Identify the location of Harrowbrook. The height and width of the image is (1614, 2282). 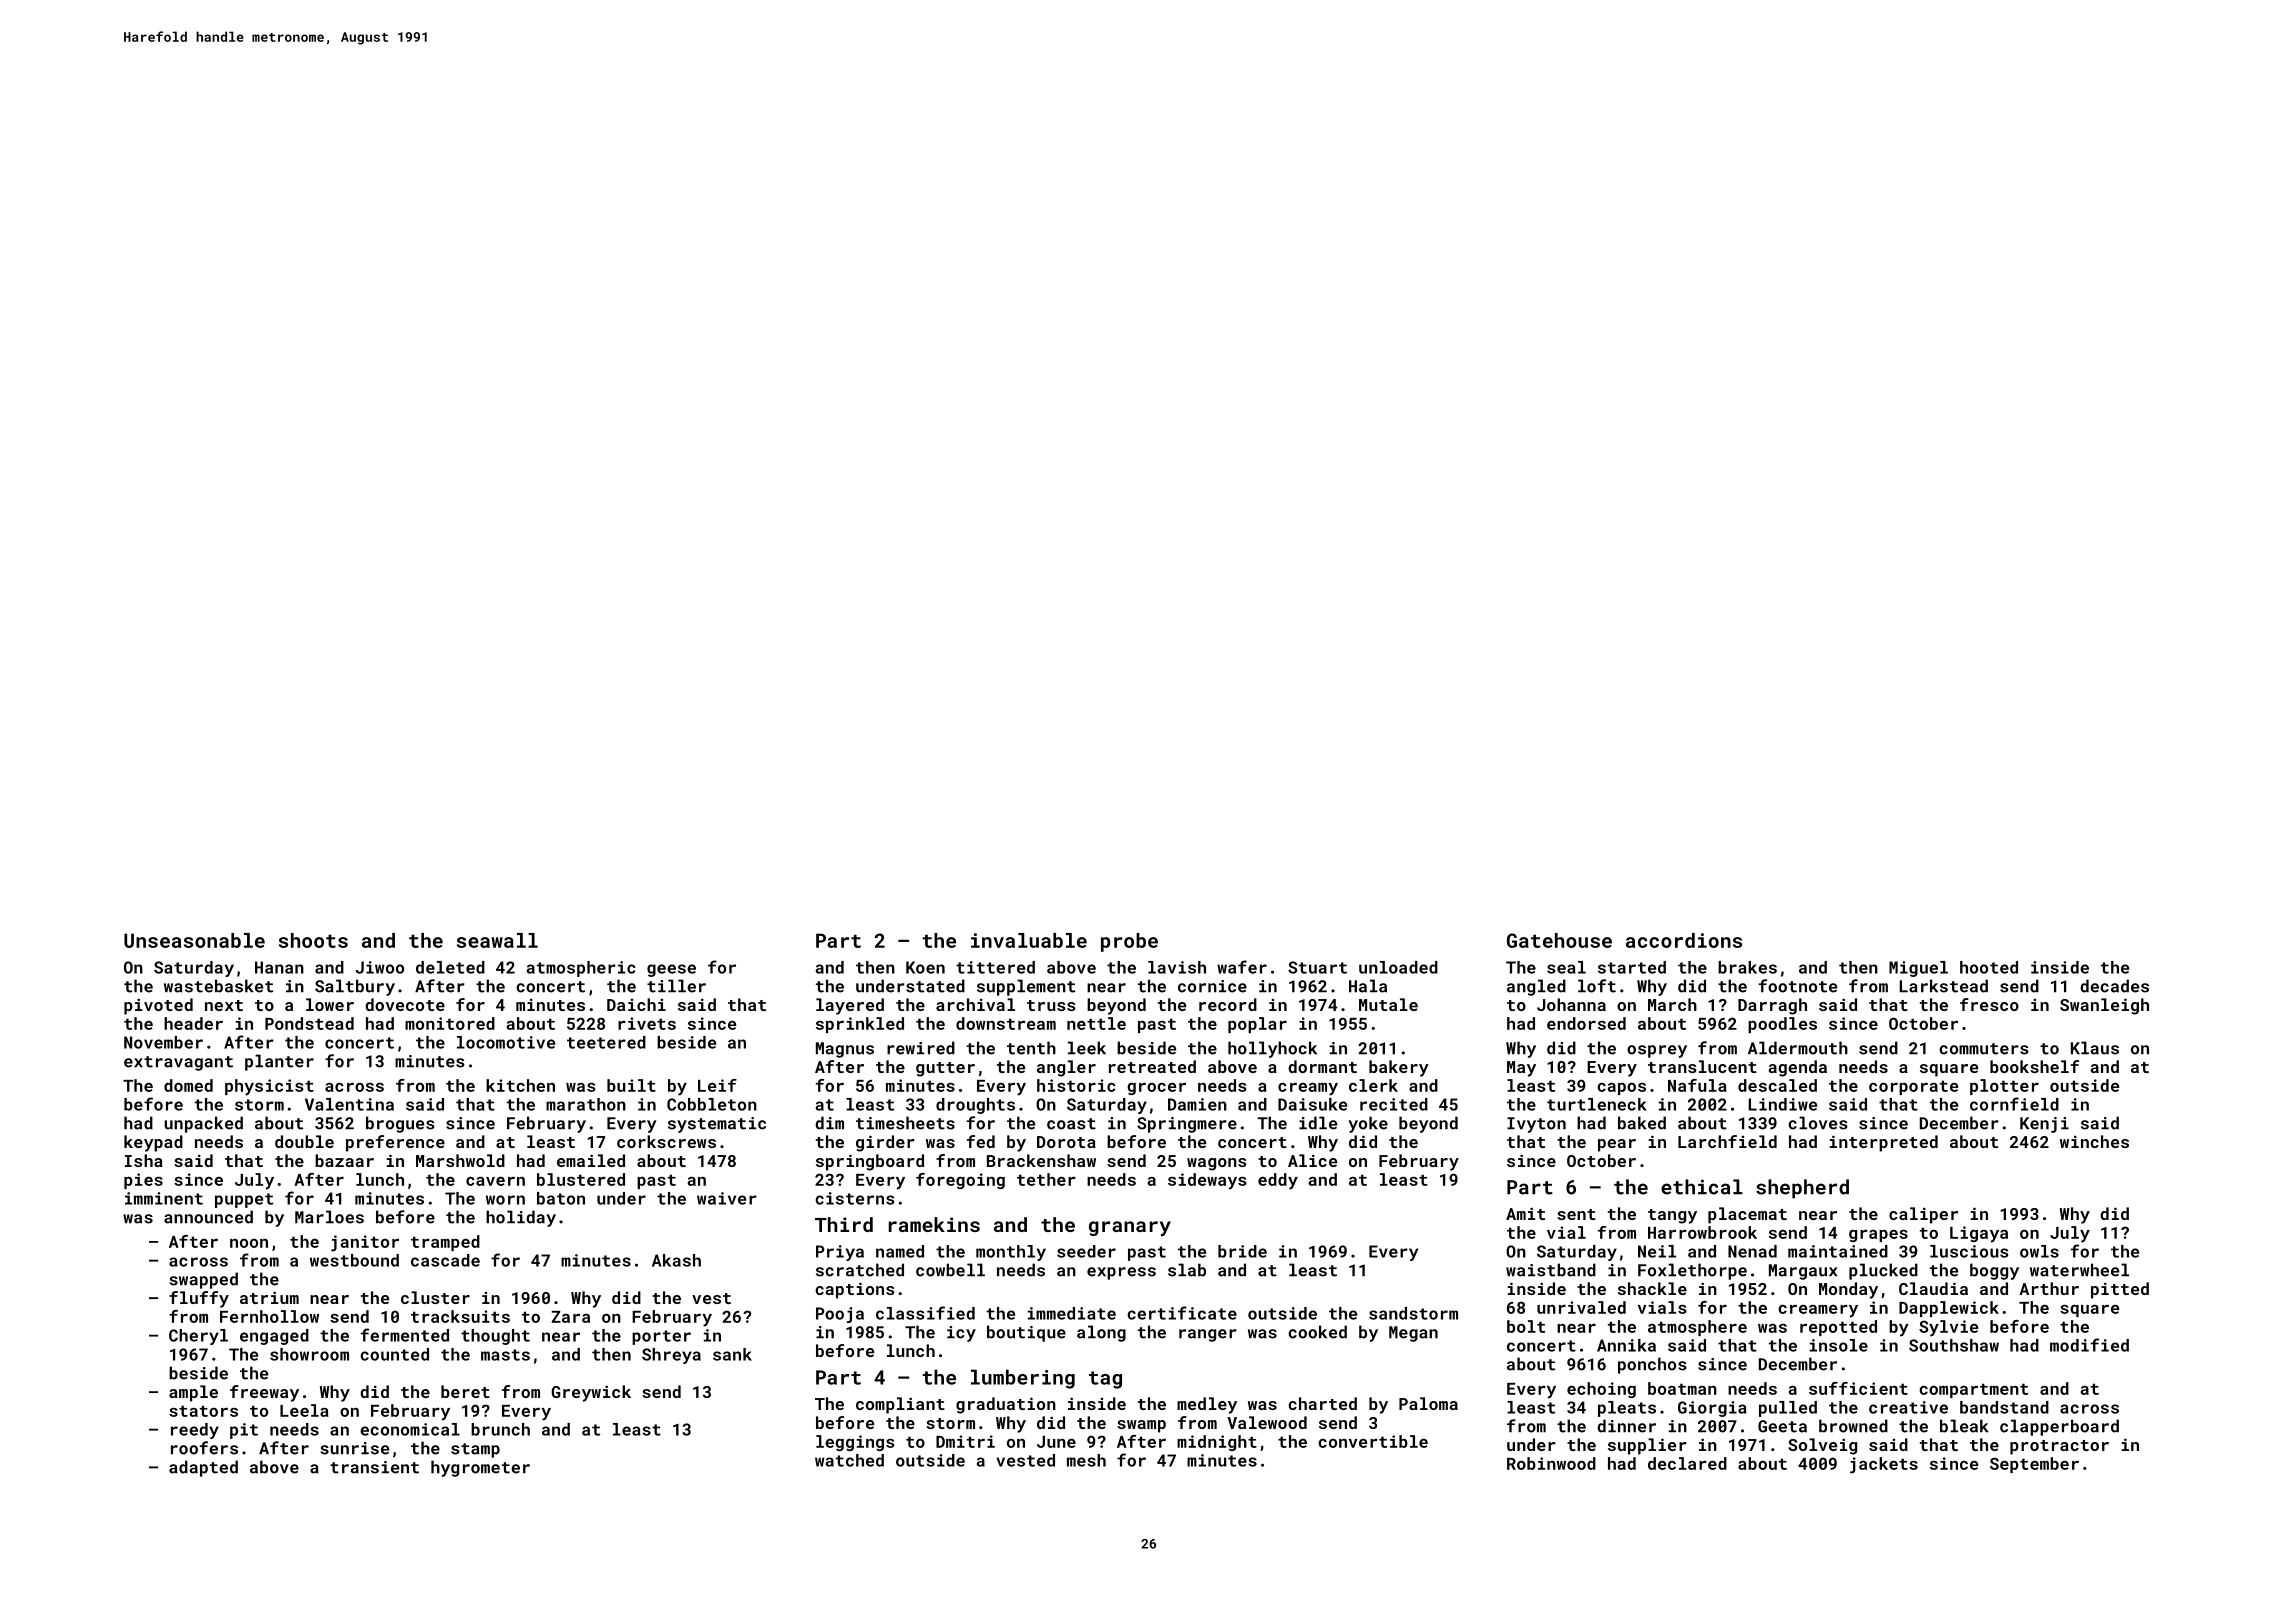
(1702, 1232).
